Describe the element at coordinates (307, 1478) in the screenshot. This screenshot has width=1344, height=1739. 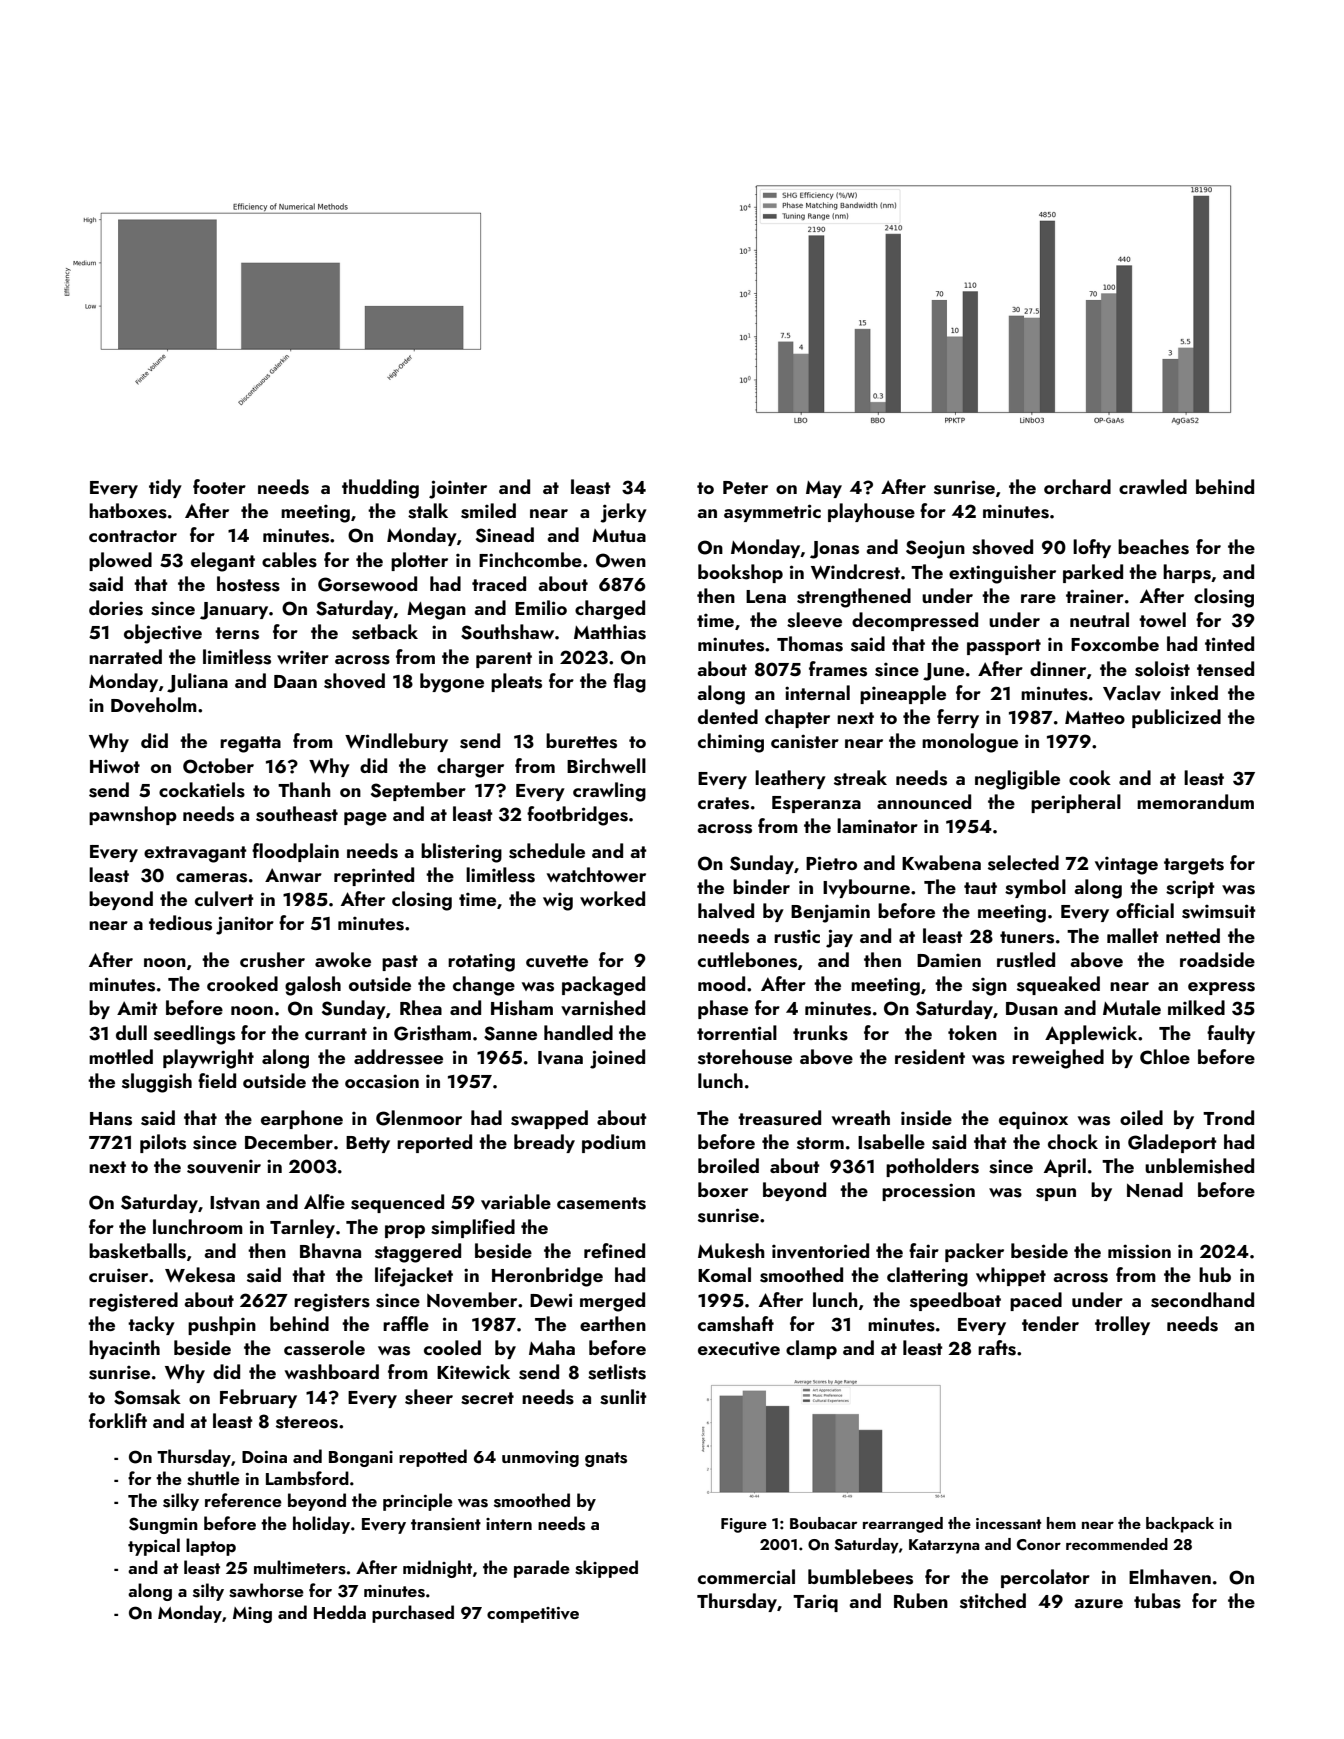
I see `Lambsford` at that location.
